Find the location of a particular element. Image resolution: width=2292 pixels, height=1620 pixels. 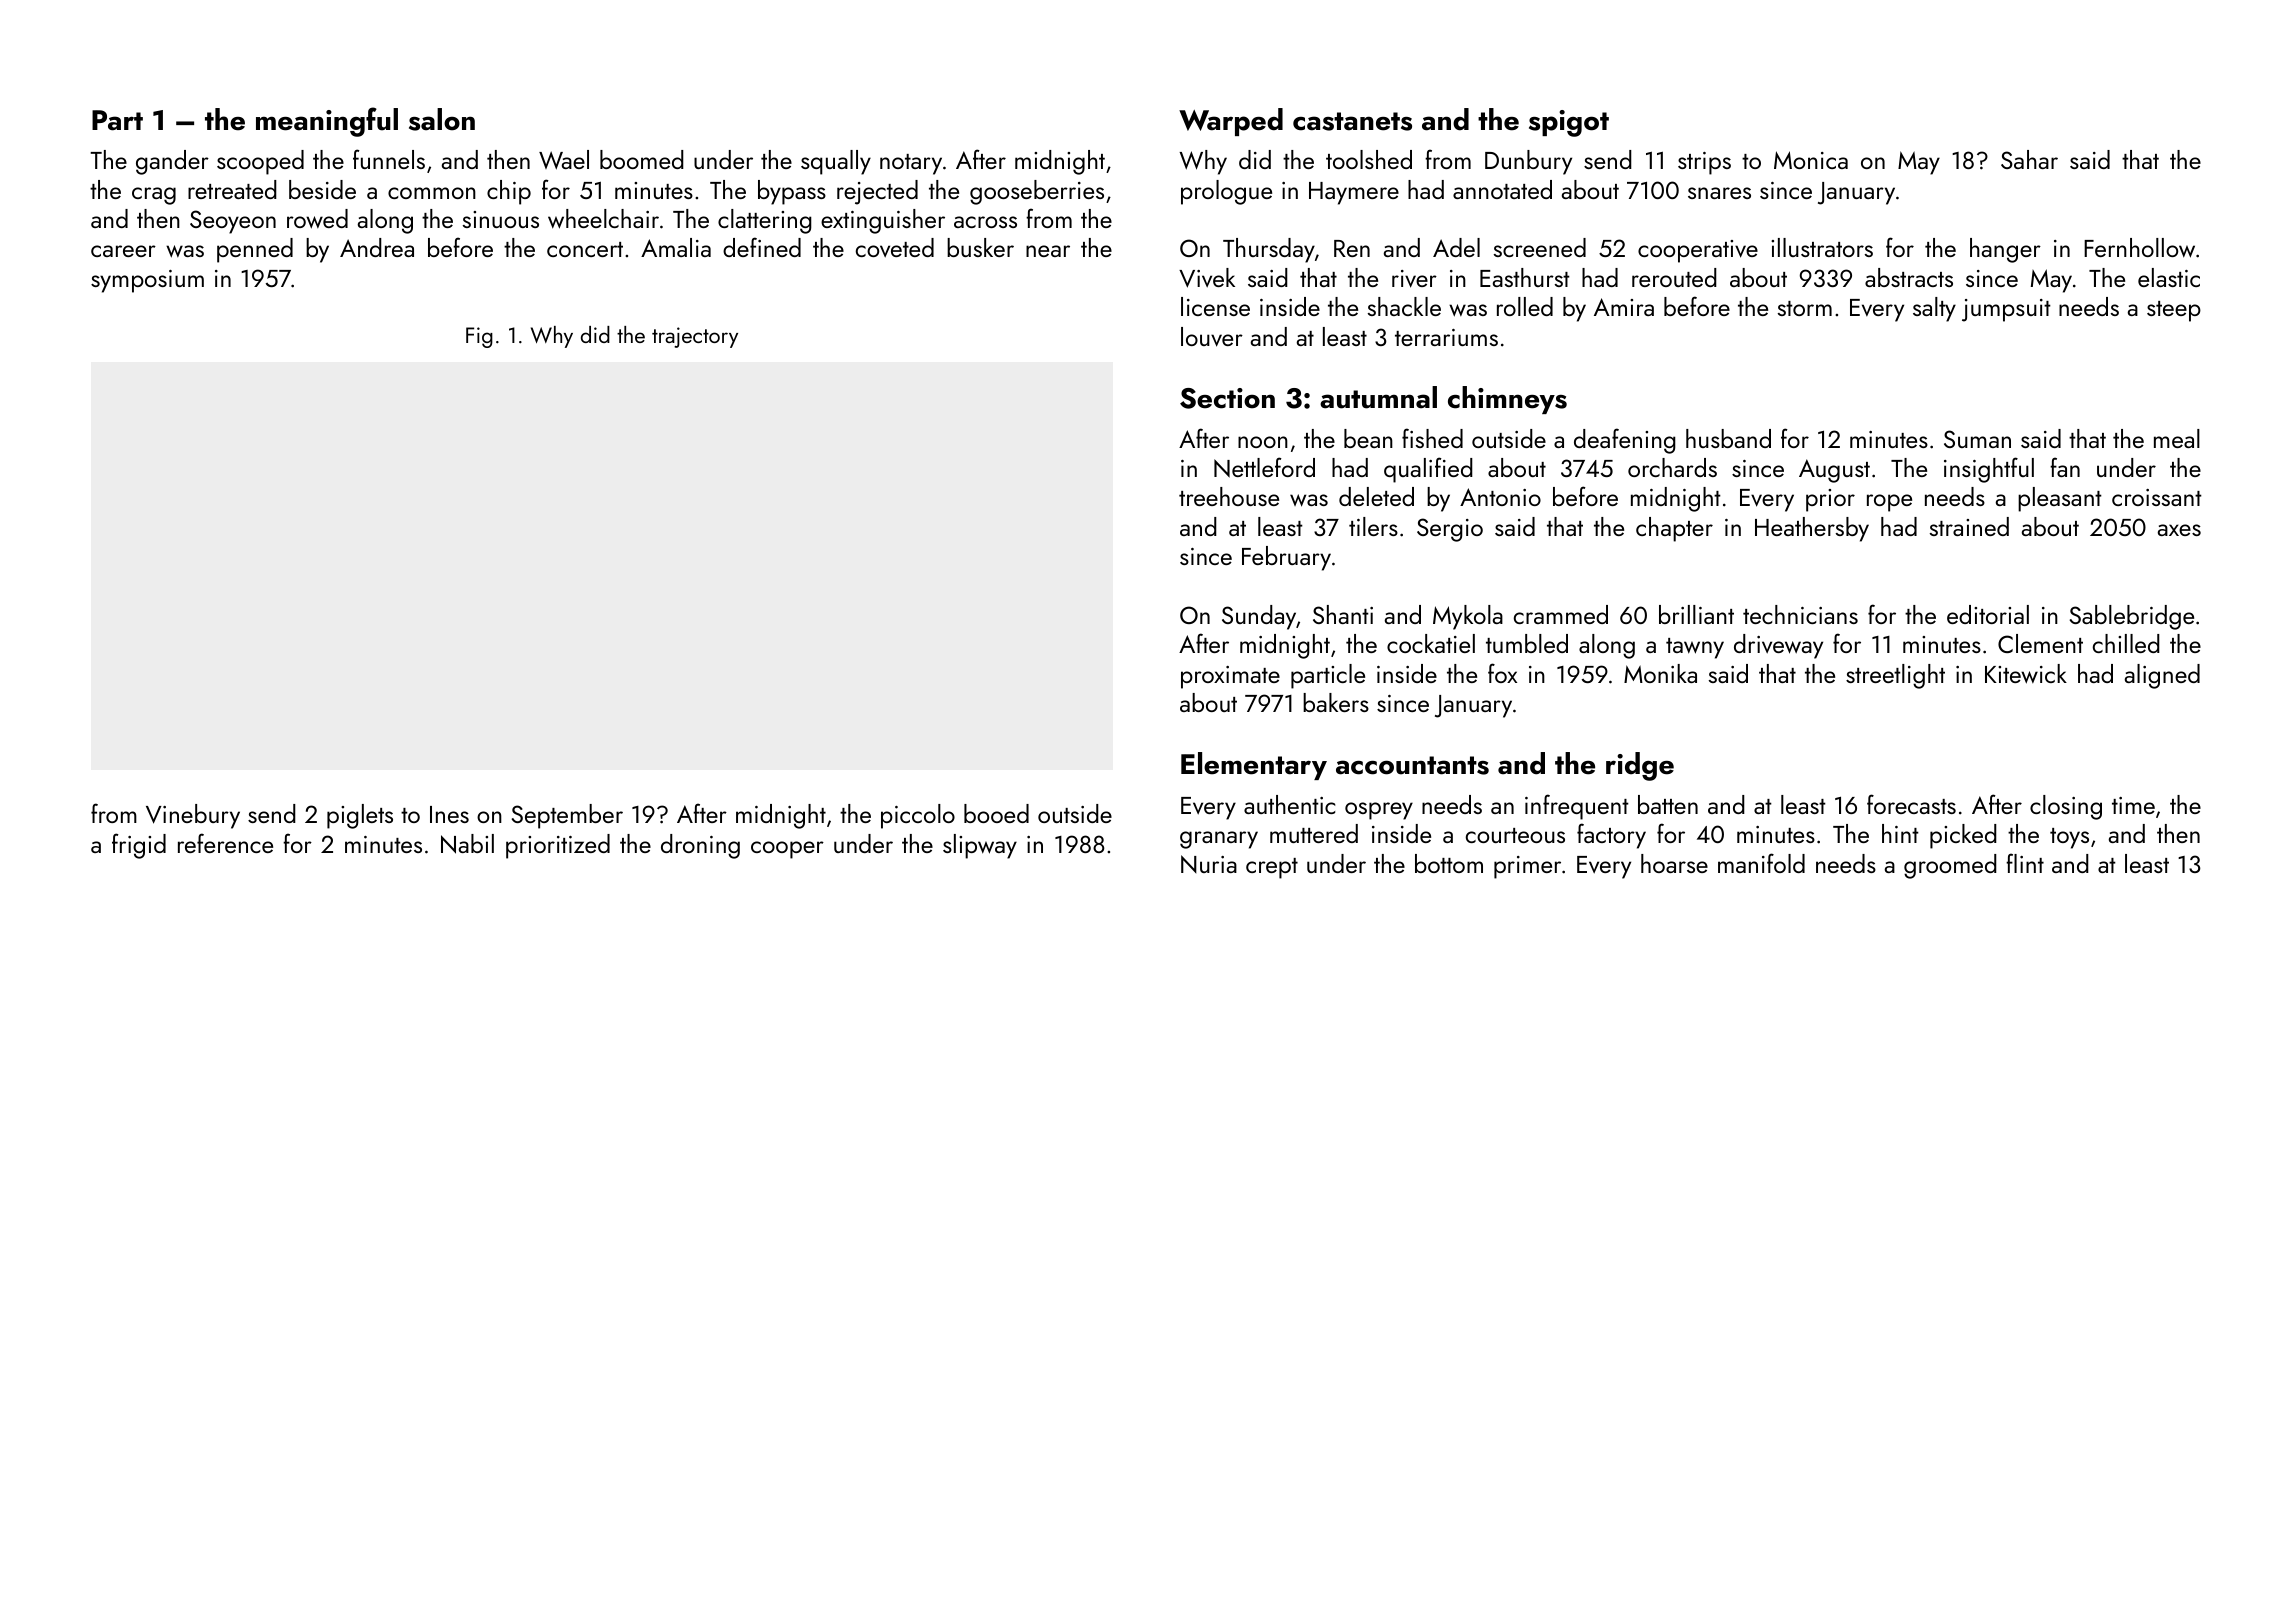

trajectory is located at coordinates (695, 337).
